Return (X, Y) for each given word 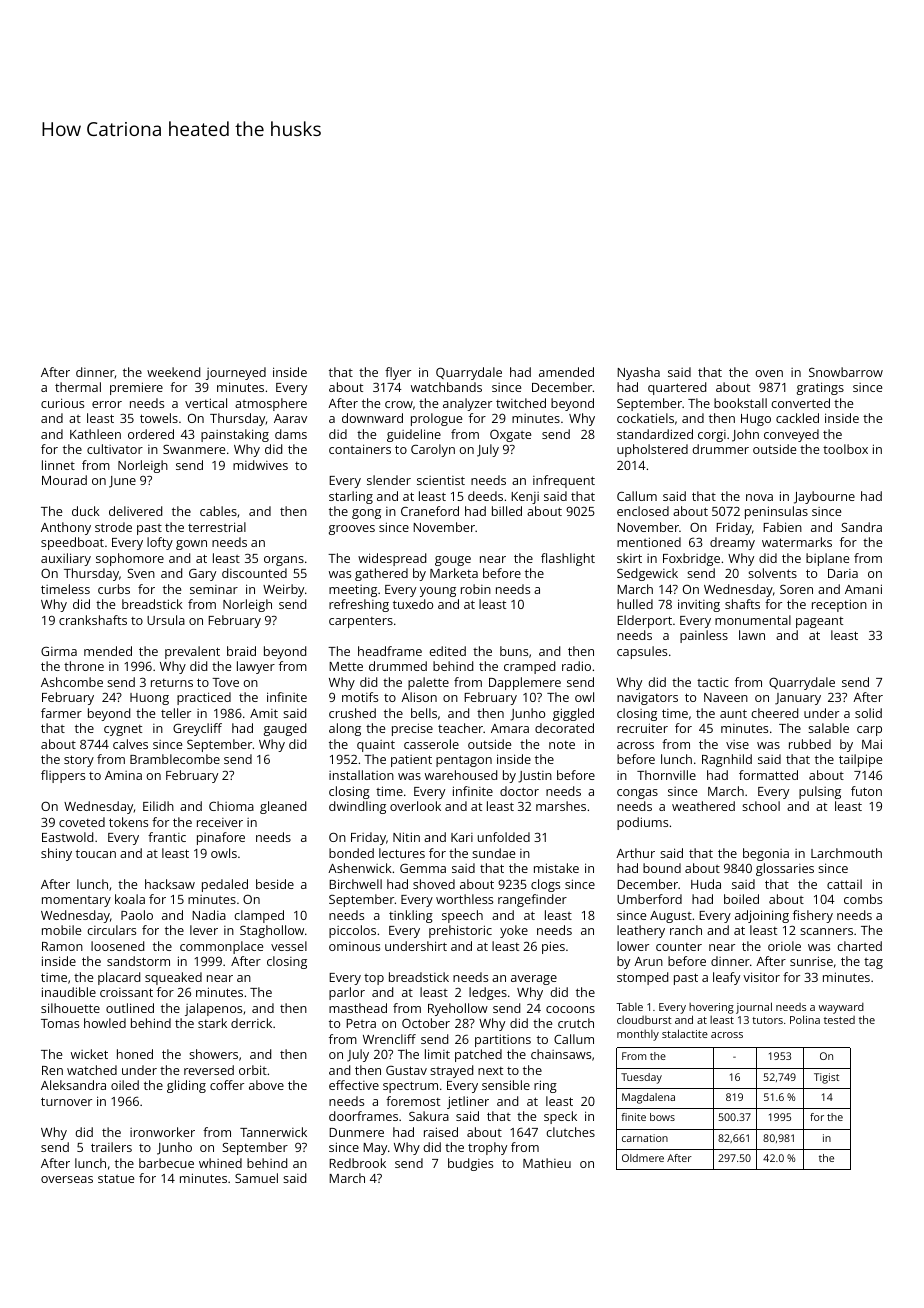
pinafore (221, 838)
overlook (415, 806)
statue (116, 1178)
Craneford (430, 511)
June (122, 482)
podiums (642, 823)
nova (759, 497)
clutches (570, 1132)
